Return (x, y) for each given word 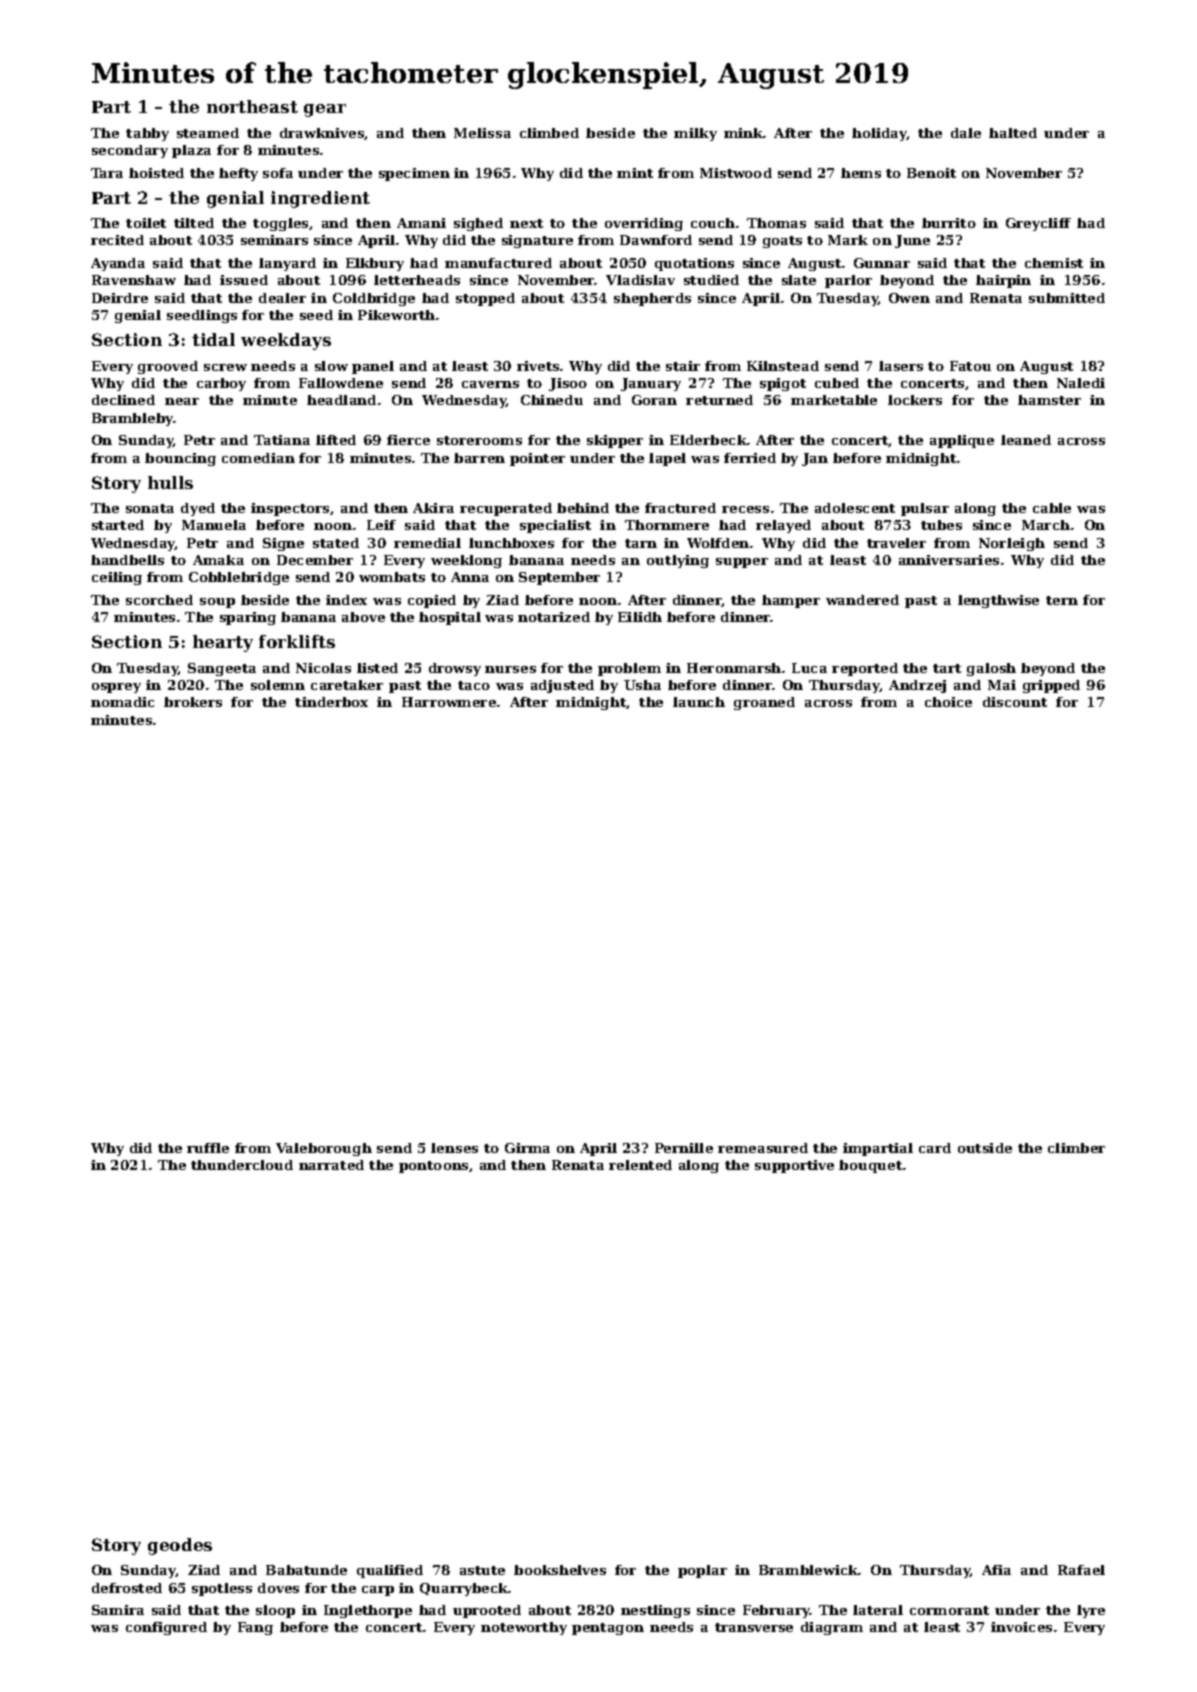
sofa (278, 173)
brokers (193, 702)
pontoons (433, 1167)
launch (699, 702)
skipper (615, 441)
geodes (180, 1546)
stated (336, 543)
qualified (390, 1571)
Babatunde (306, 1570)
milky (695, 134)
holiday (879, 134)
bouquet (870, 1166)
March (1046, 525)
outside (985, 1148)
